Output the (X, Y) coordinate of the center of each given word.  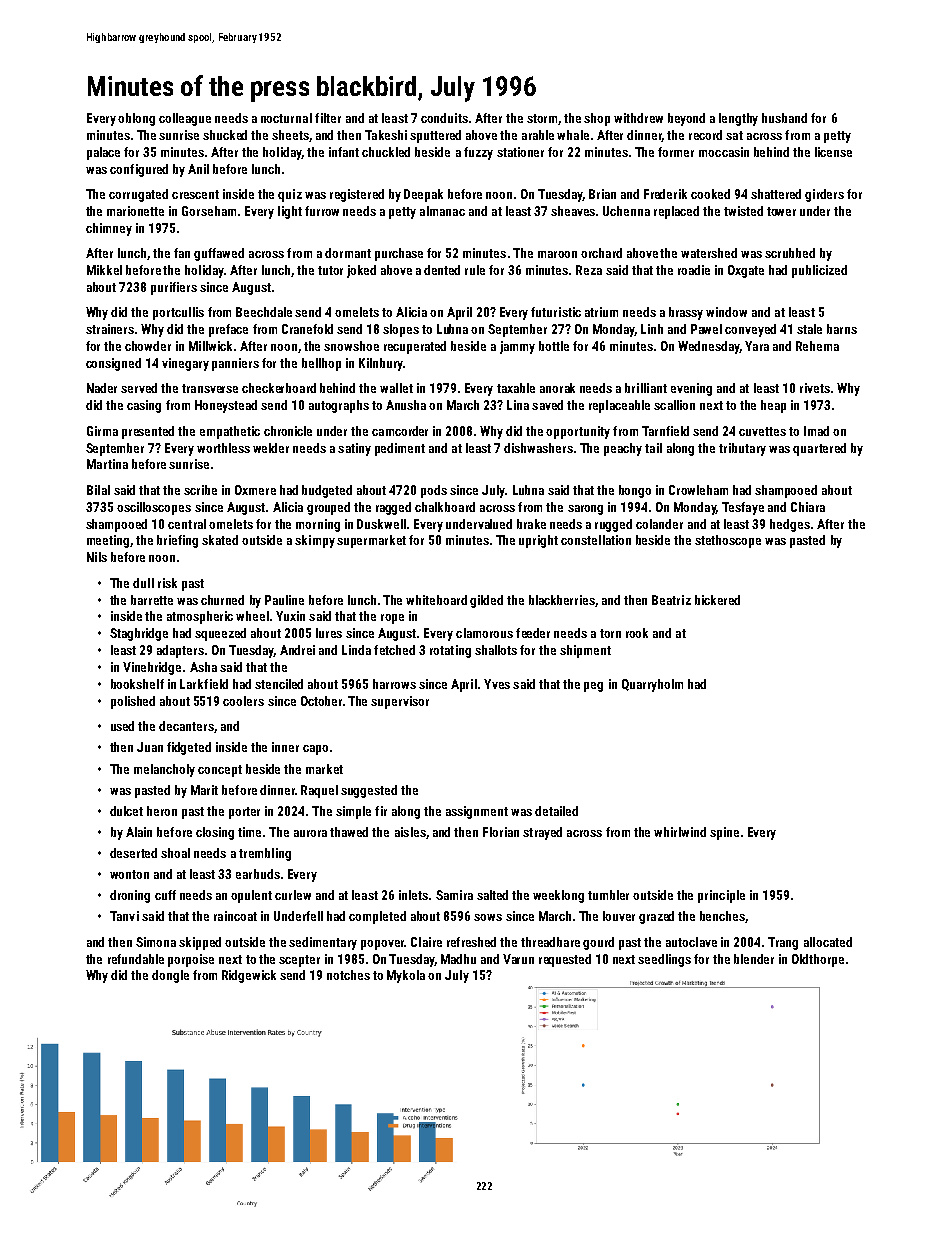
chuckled (386, 152)
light (290, 212)
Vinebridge (152, 668)
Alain (139, 832)
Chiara (808, 507)
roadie (694, 270)
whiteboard (436, 600)
